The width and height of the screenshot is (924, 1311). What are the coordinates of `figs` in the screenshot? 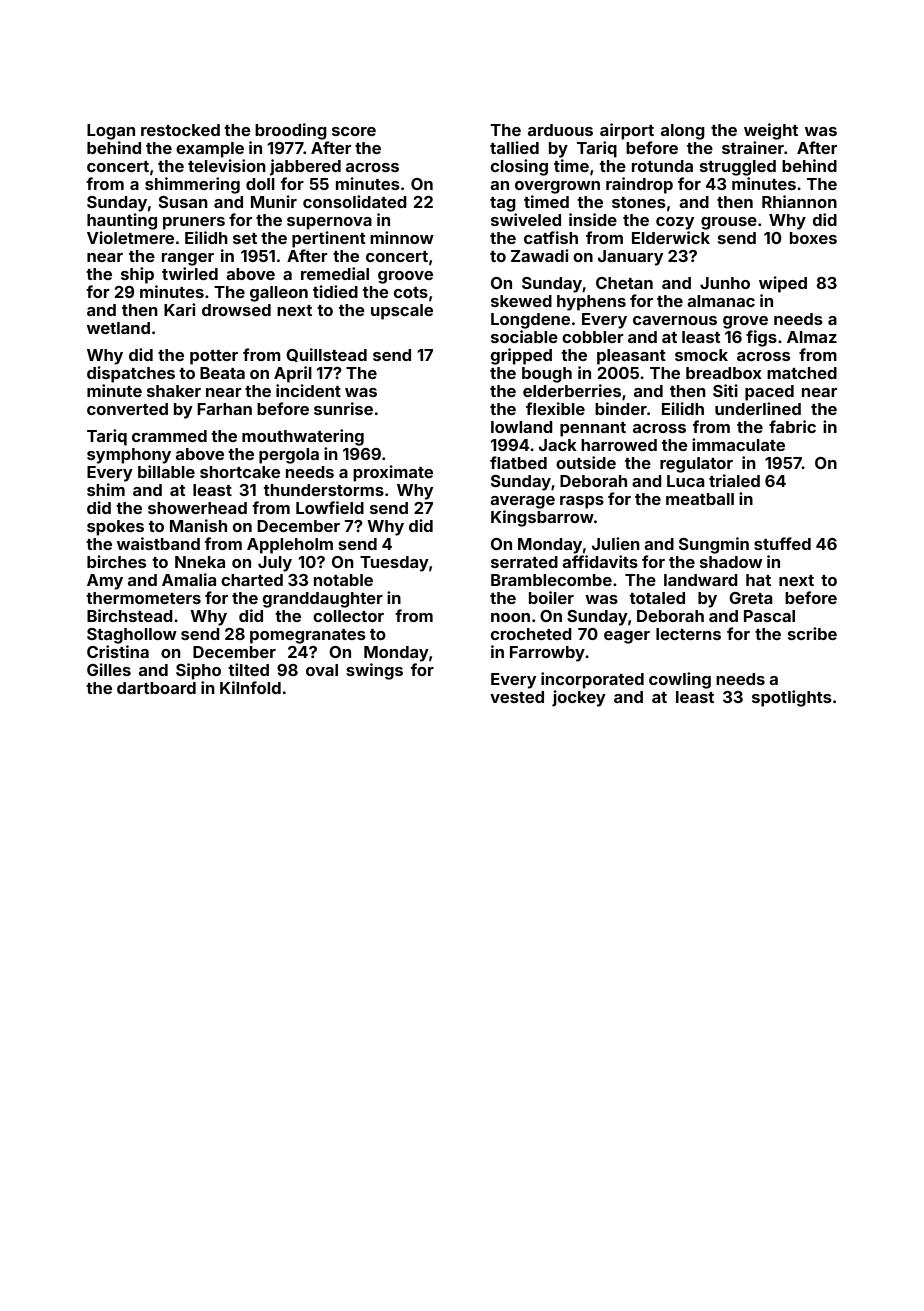 It's located at (761, 338).
